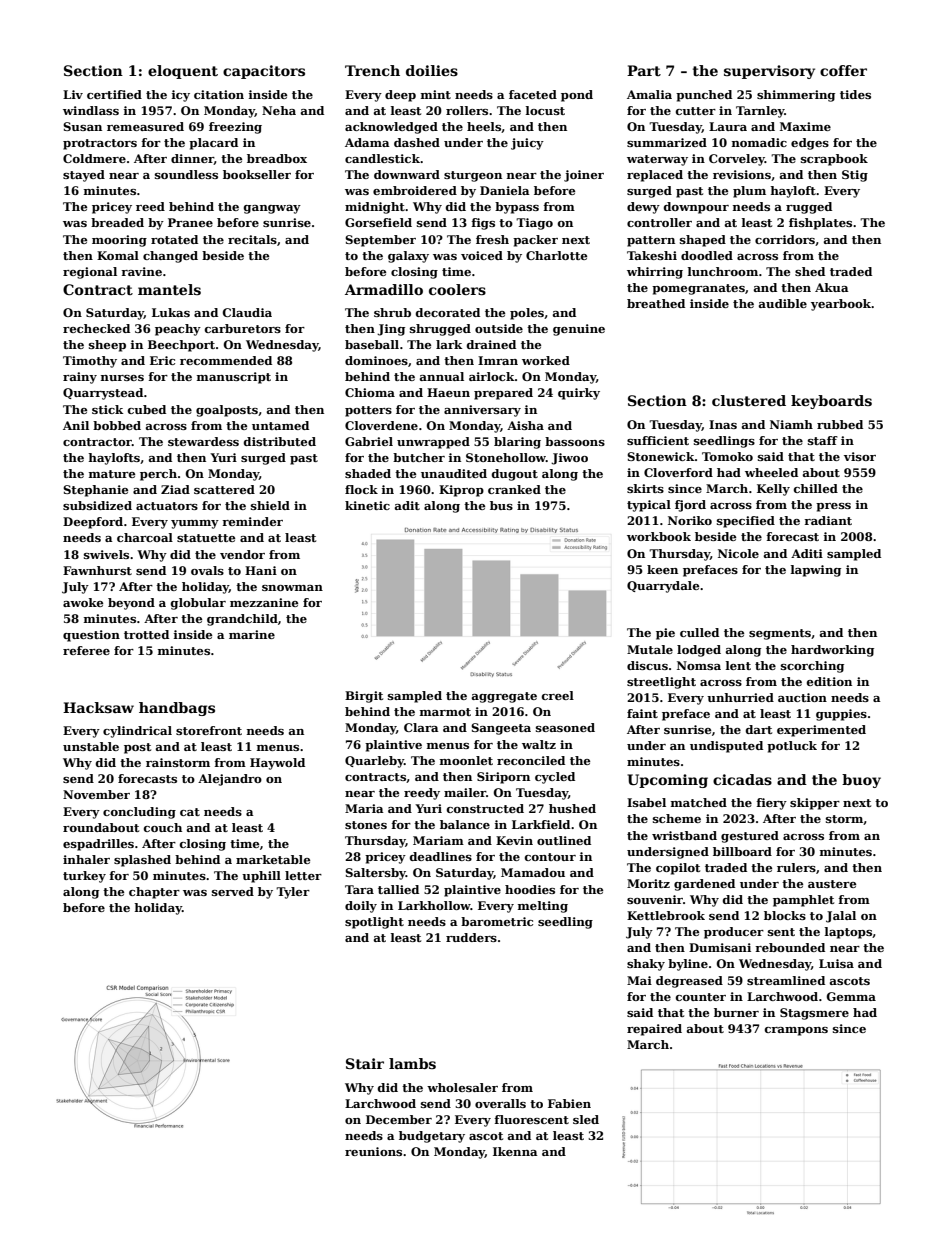 This screenshot has width=952, height=1233. I want to click on matched, so click(699, 802).
